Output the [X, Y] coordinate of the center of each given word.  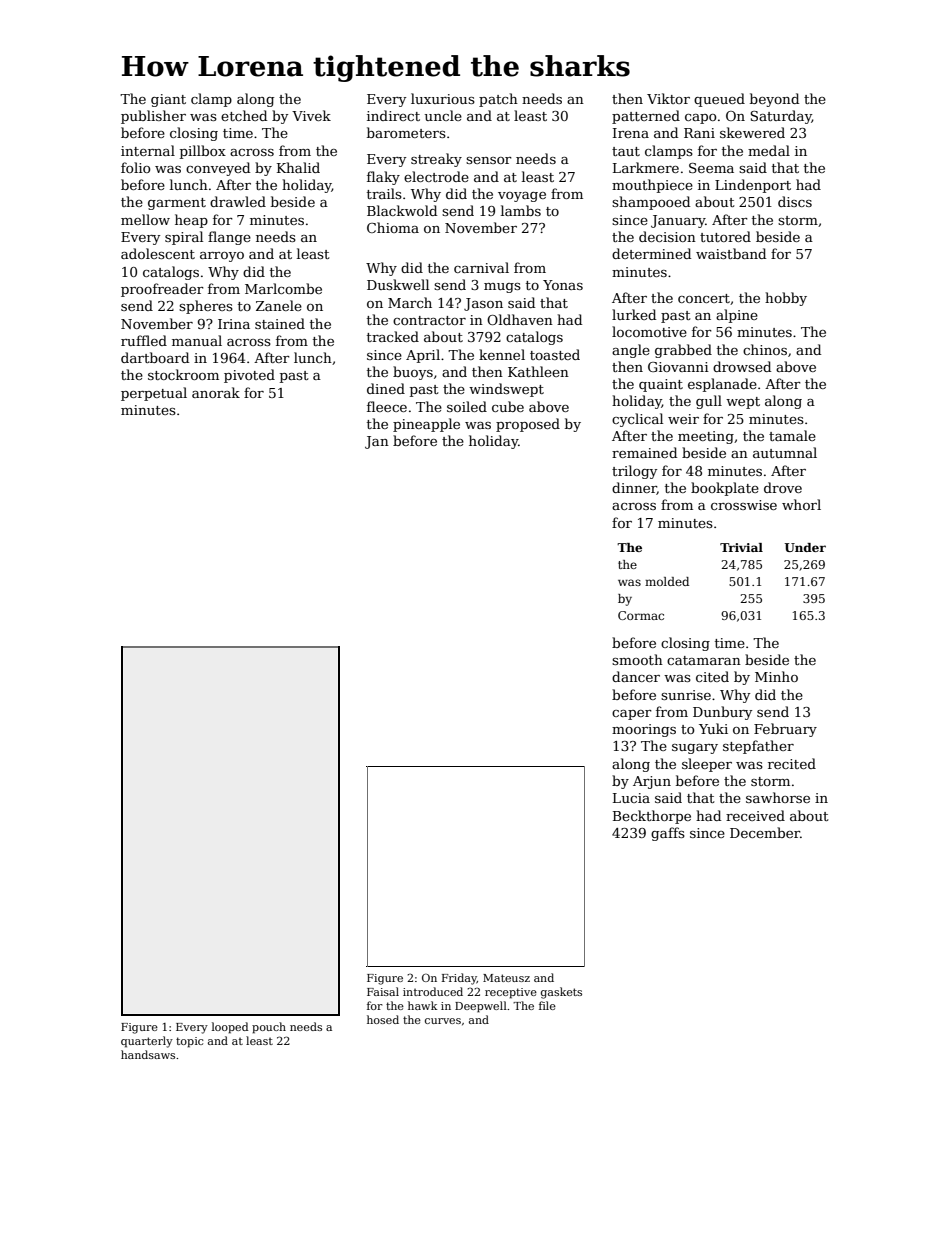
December [765, 832]
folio [136, 167]
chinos [765, 349]
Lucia [631, 798]
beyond [774, 100]
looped [230, 1028]
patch [498, 100]
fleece [387, 406]
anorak [216, 392]
